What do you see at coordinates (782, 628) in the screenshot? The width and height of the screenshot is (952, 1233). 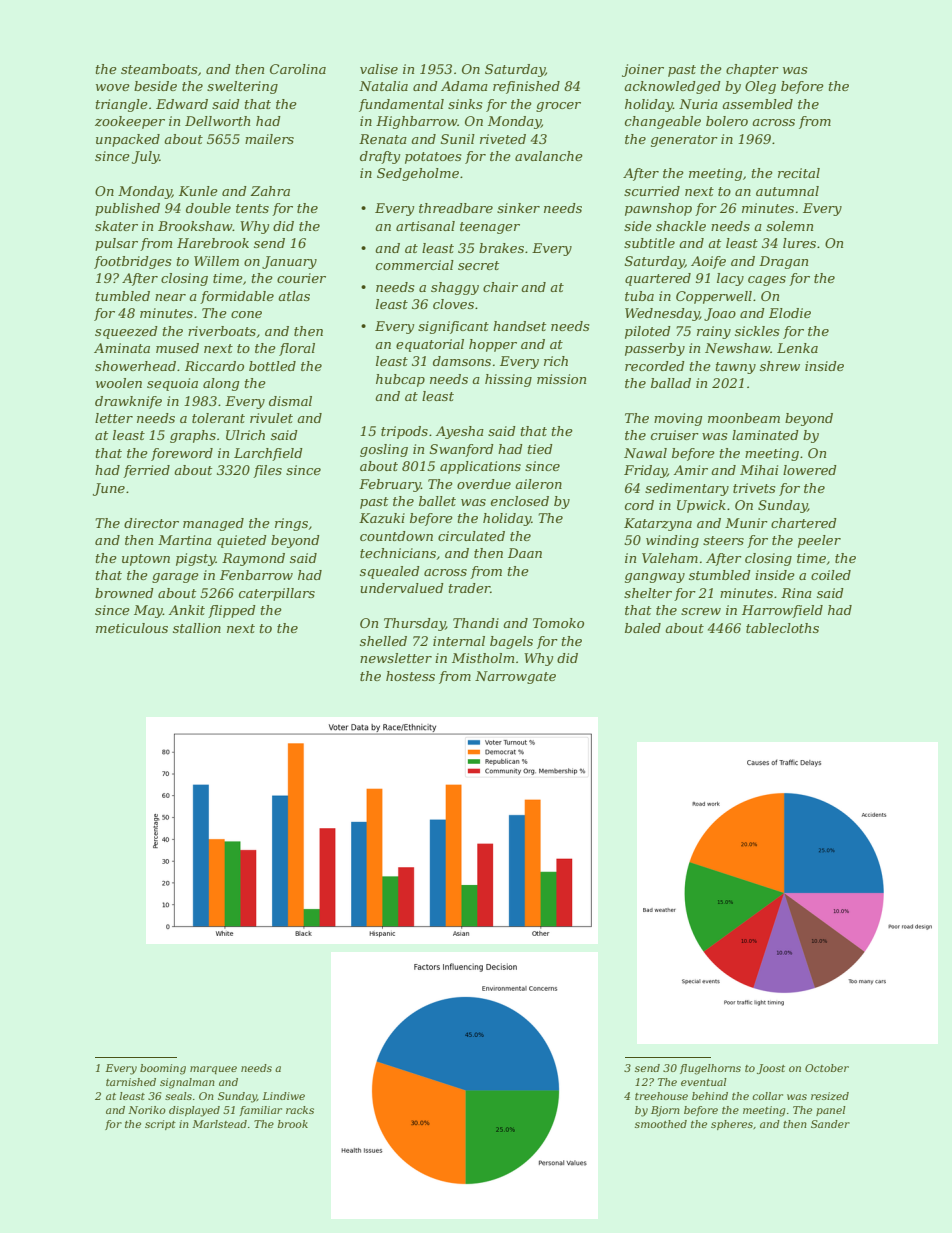 I see `tablecloths` at bounding box center [782, 628].
